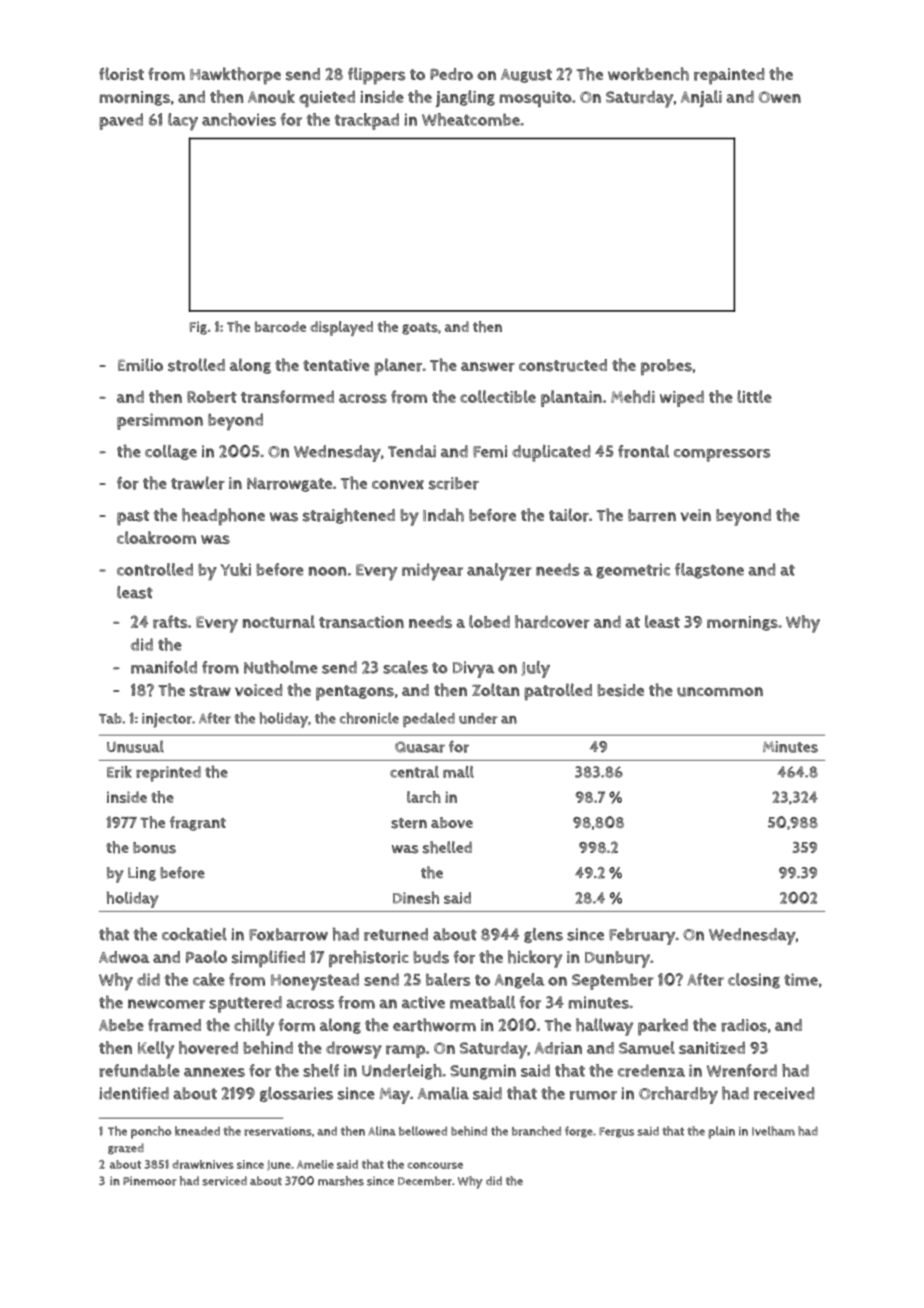 This image has width=924, height=1308. I want to click on cockatiel, so click(194, 934).
